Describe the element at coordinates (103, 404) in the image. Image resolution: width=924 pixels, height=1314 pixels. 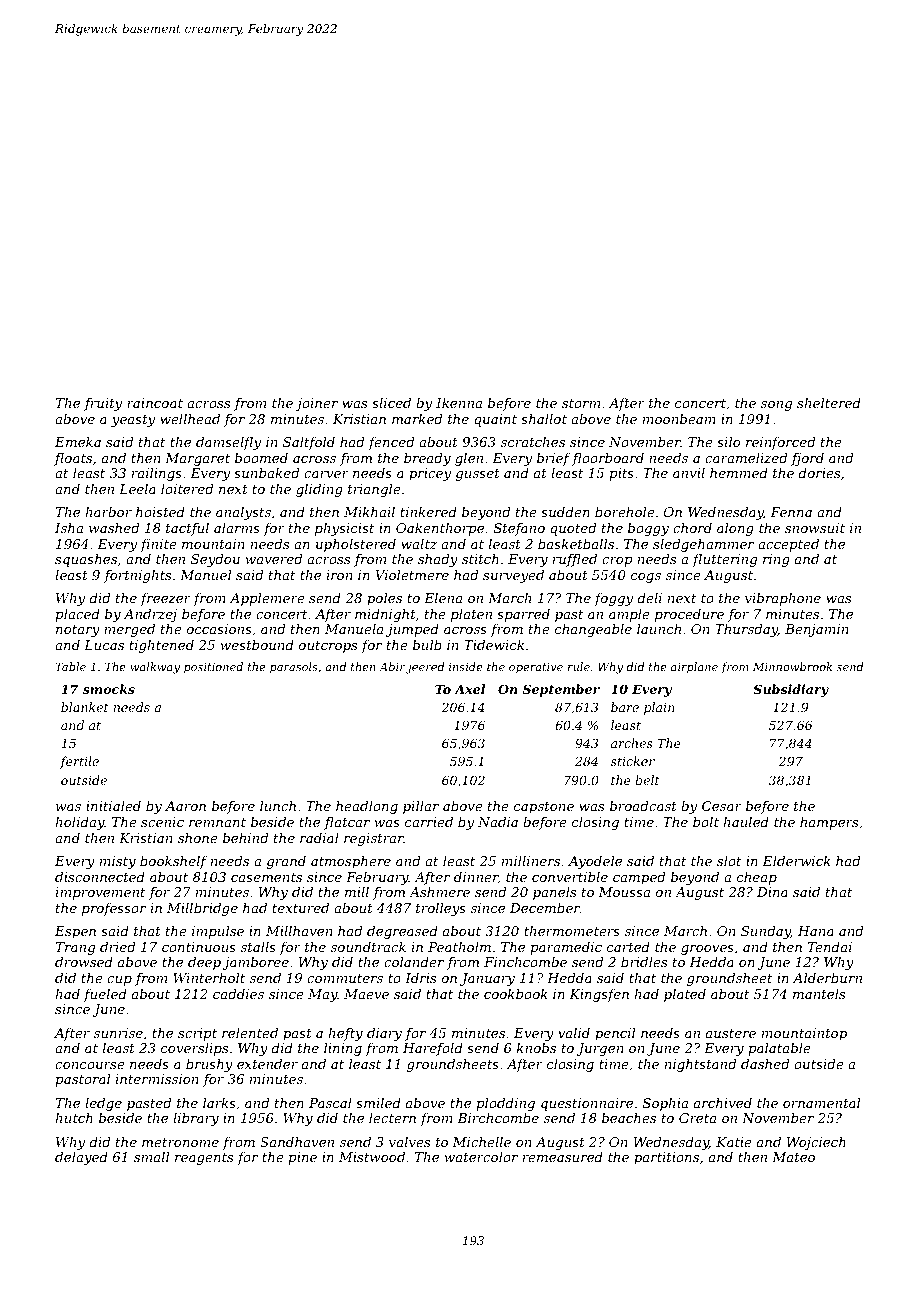
I see `fruity` at that location.
